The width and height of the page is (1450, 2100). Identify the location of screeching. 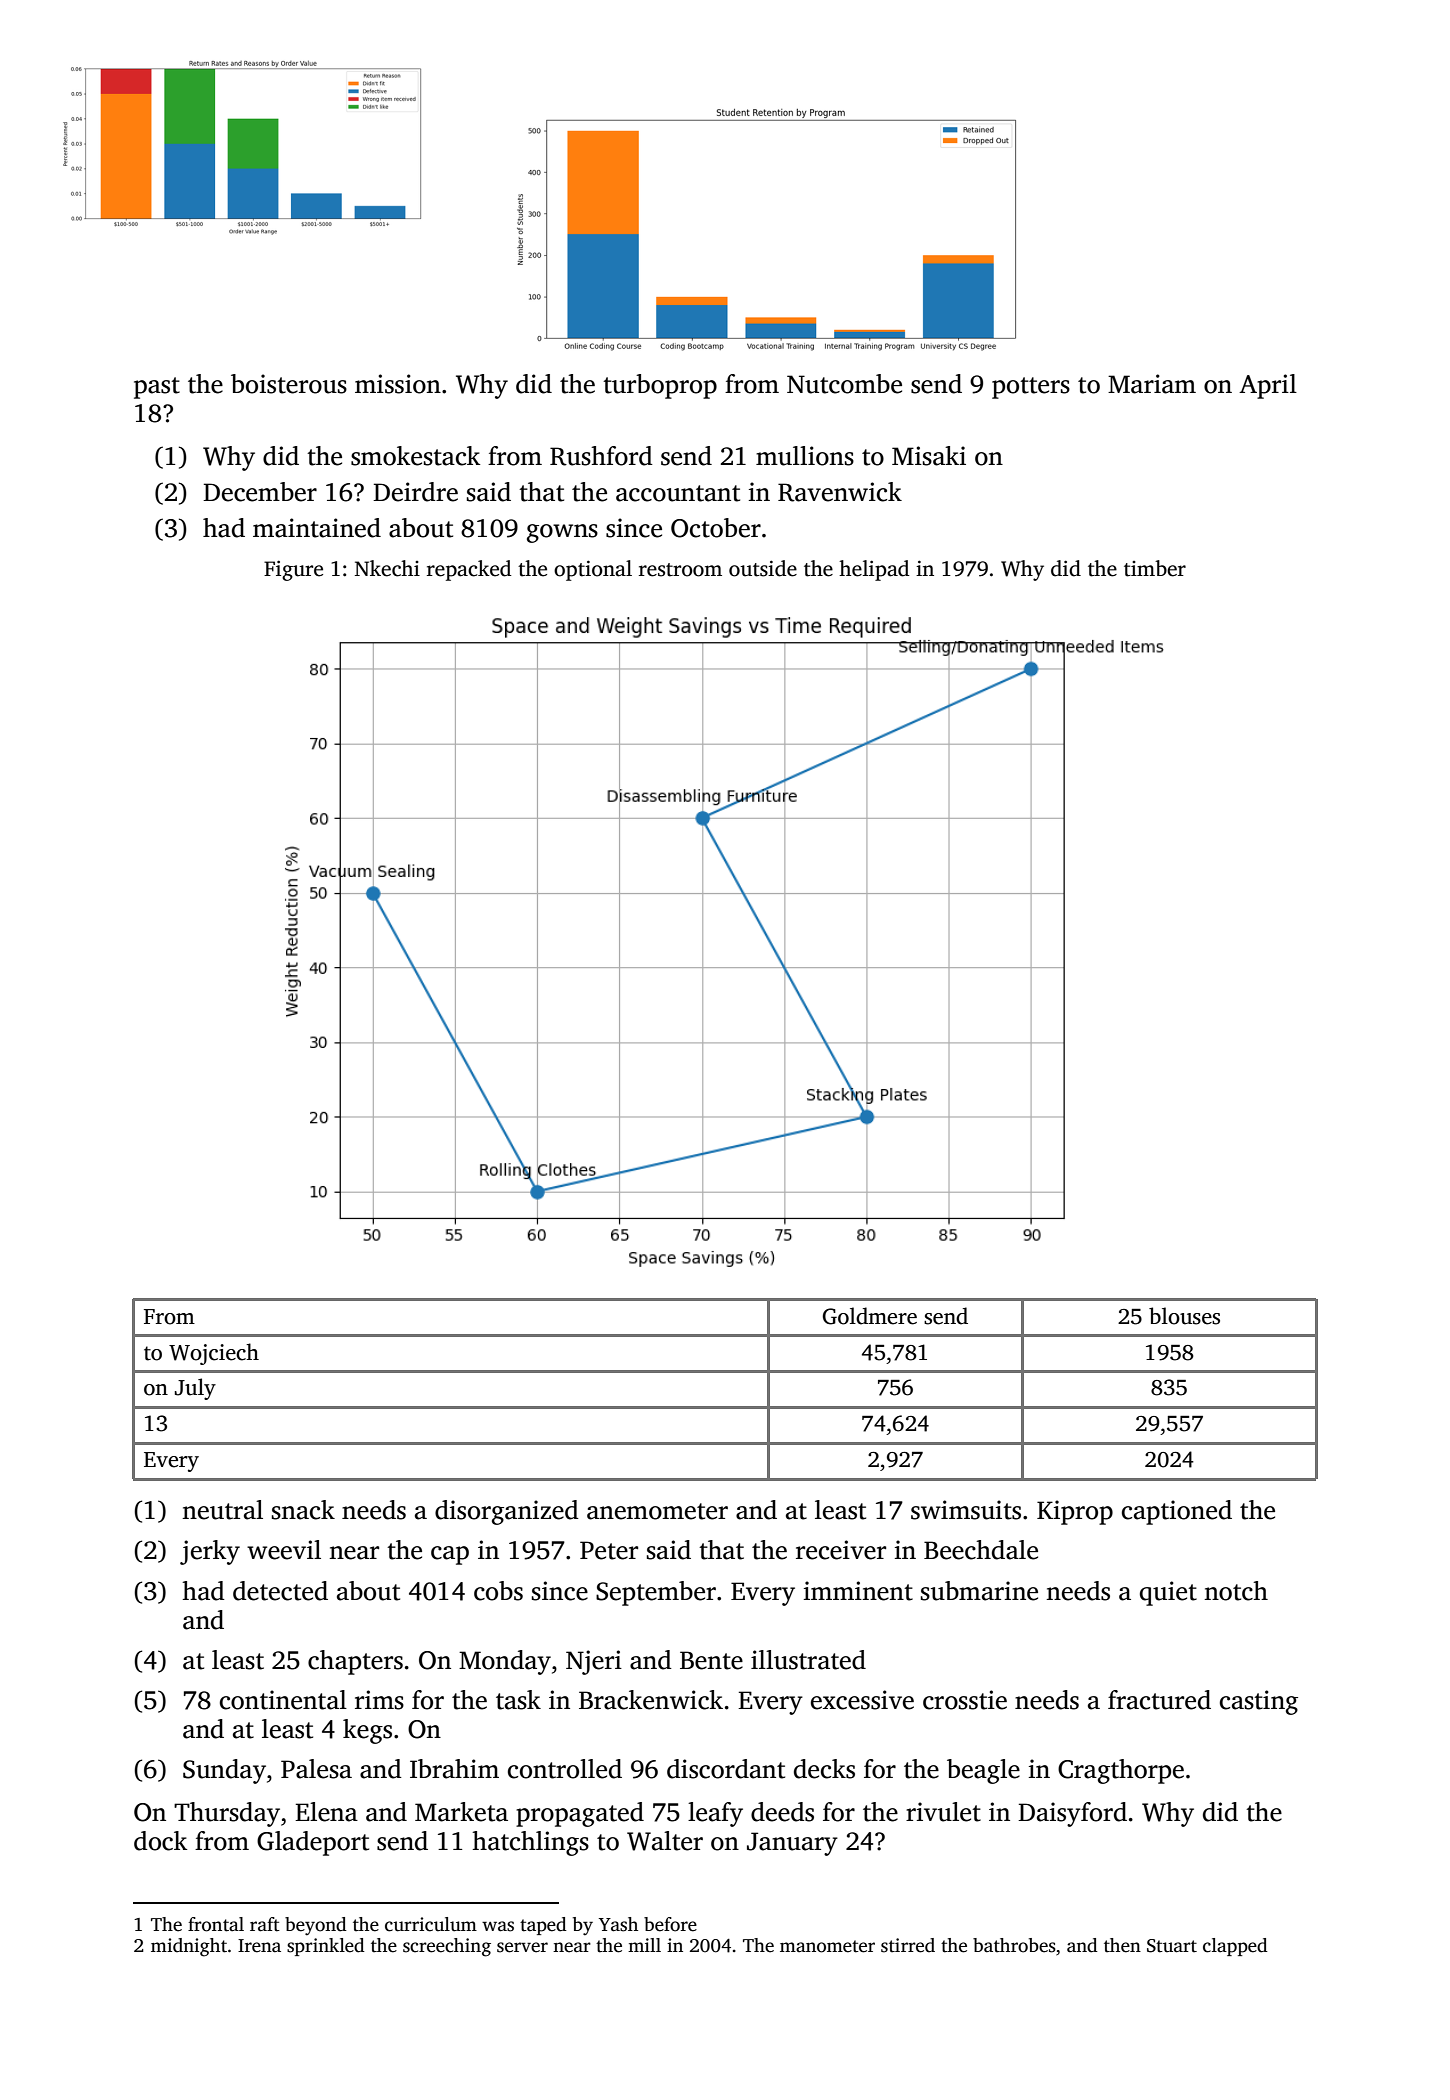
(447, 1947).
